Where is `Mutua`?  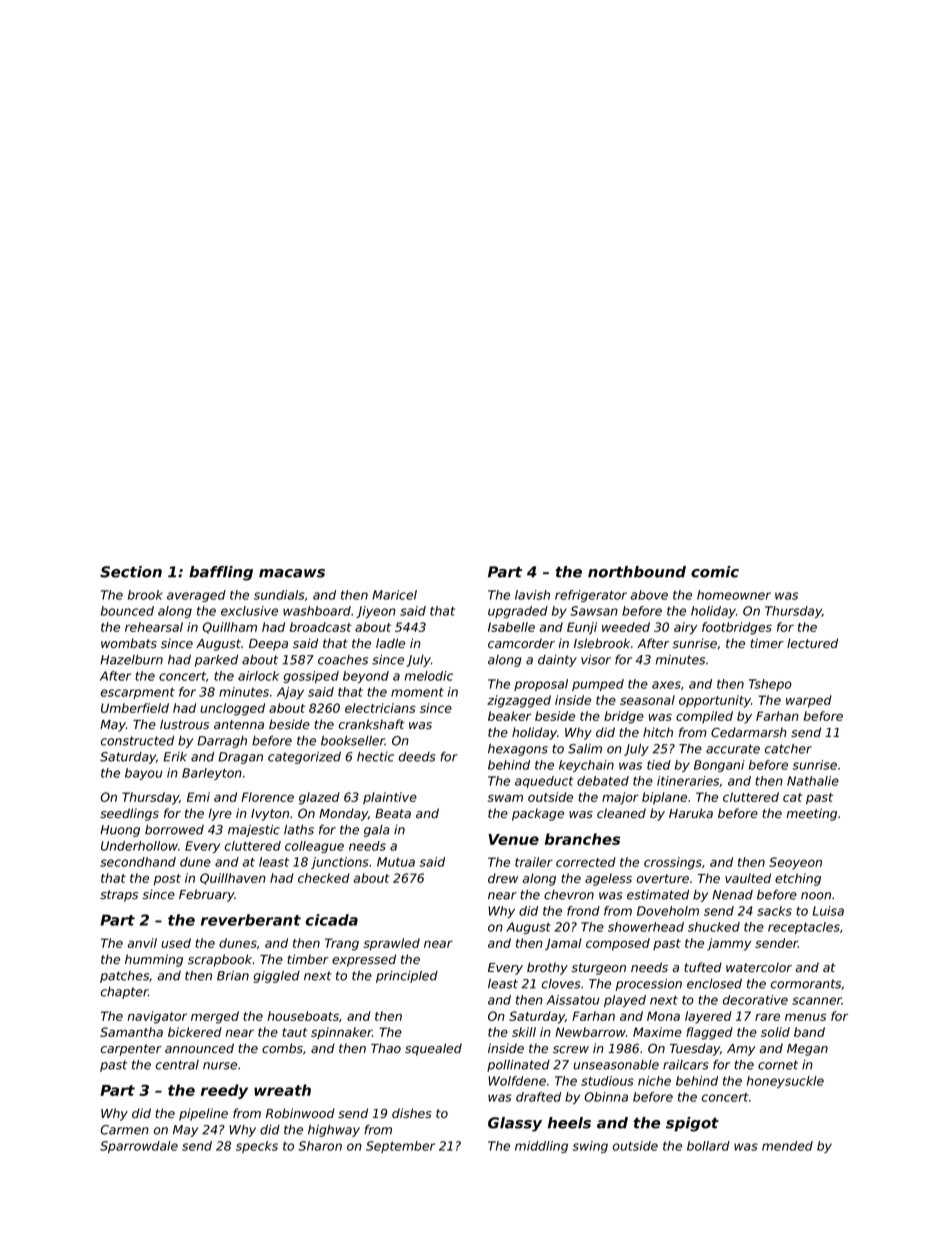
Mutua is located at coordinates (396, 862).
